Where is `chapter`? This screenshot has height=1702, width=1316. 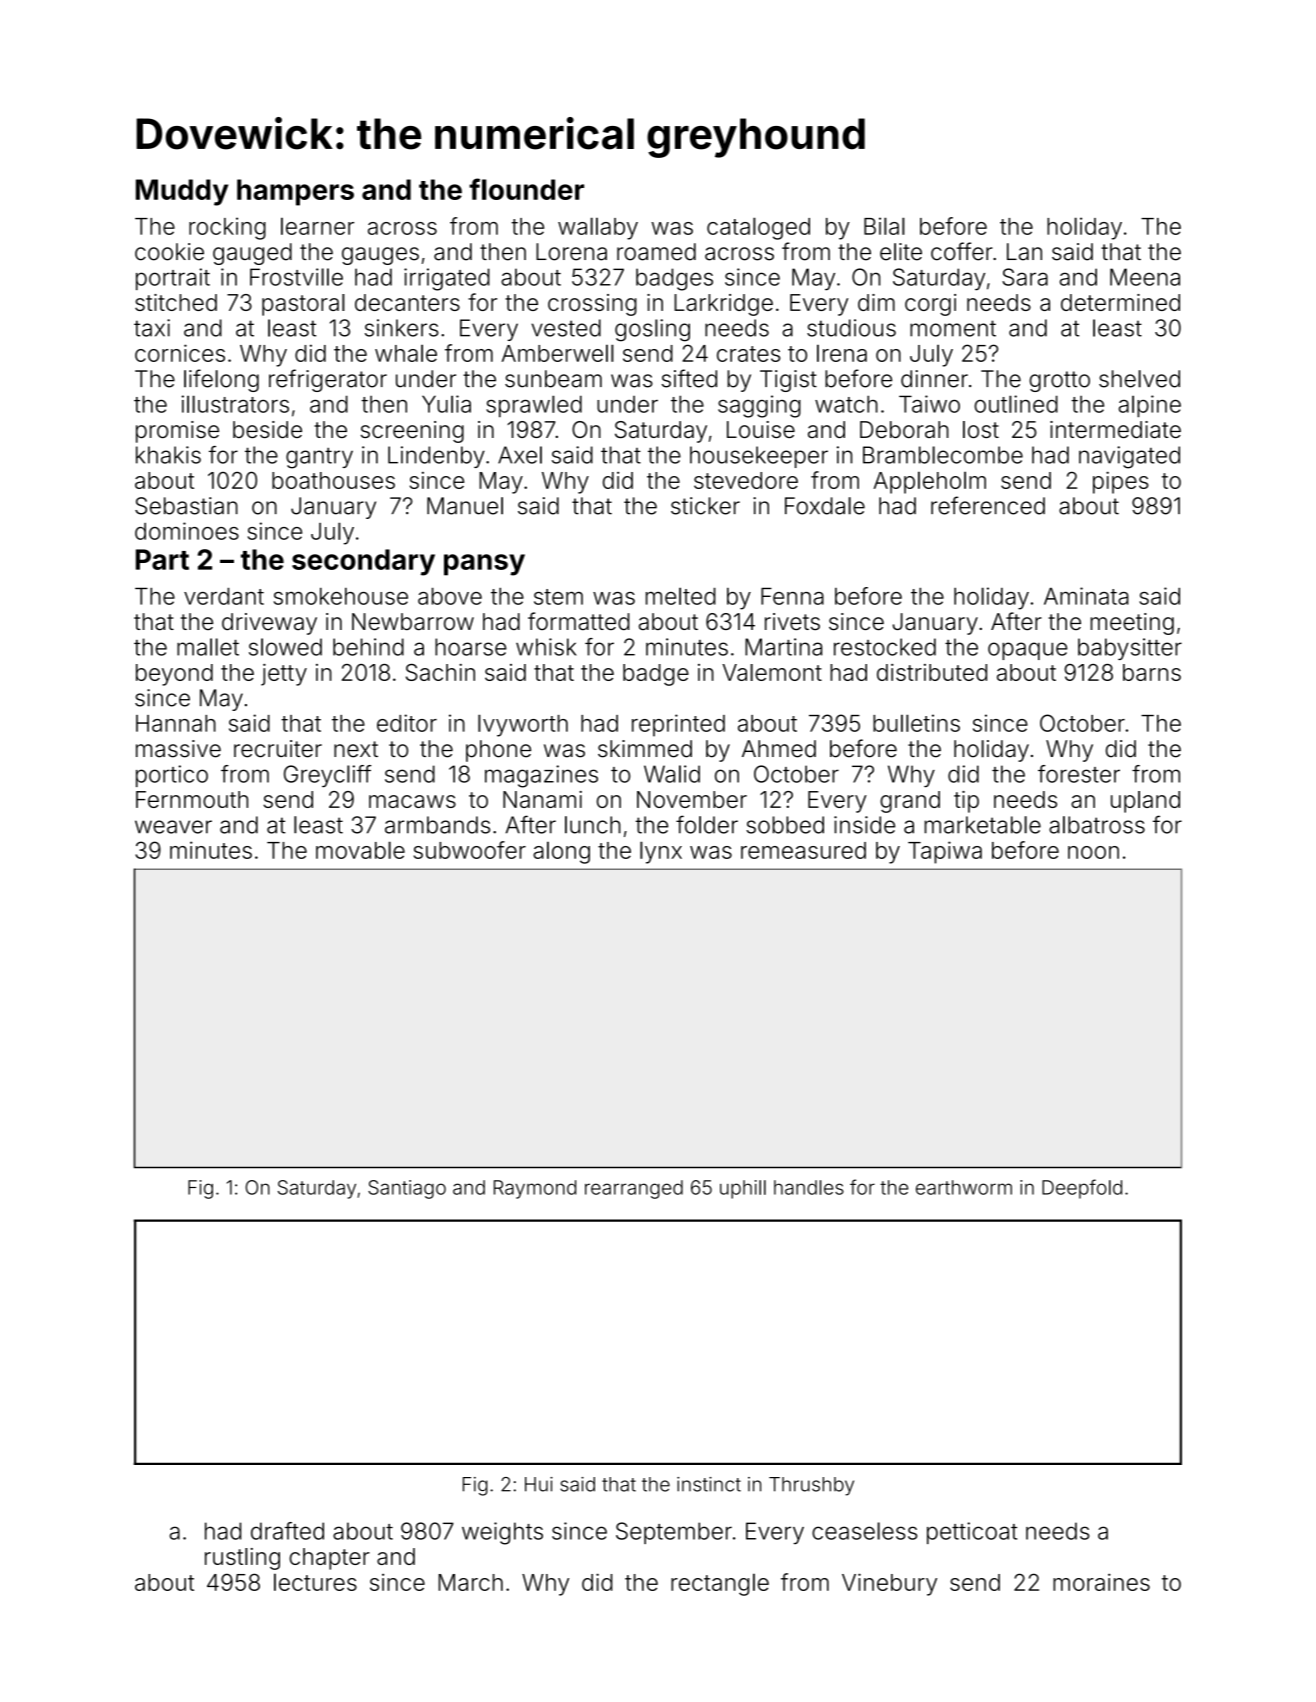 chapter is located at coordinates (329, 1559).
